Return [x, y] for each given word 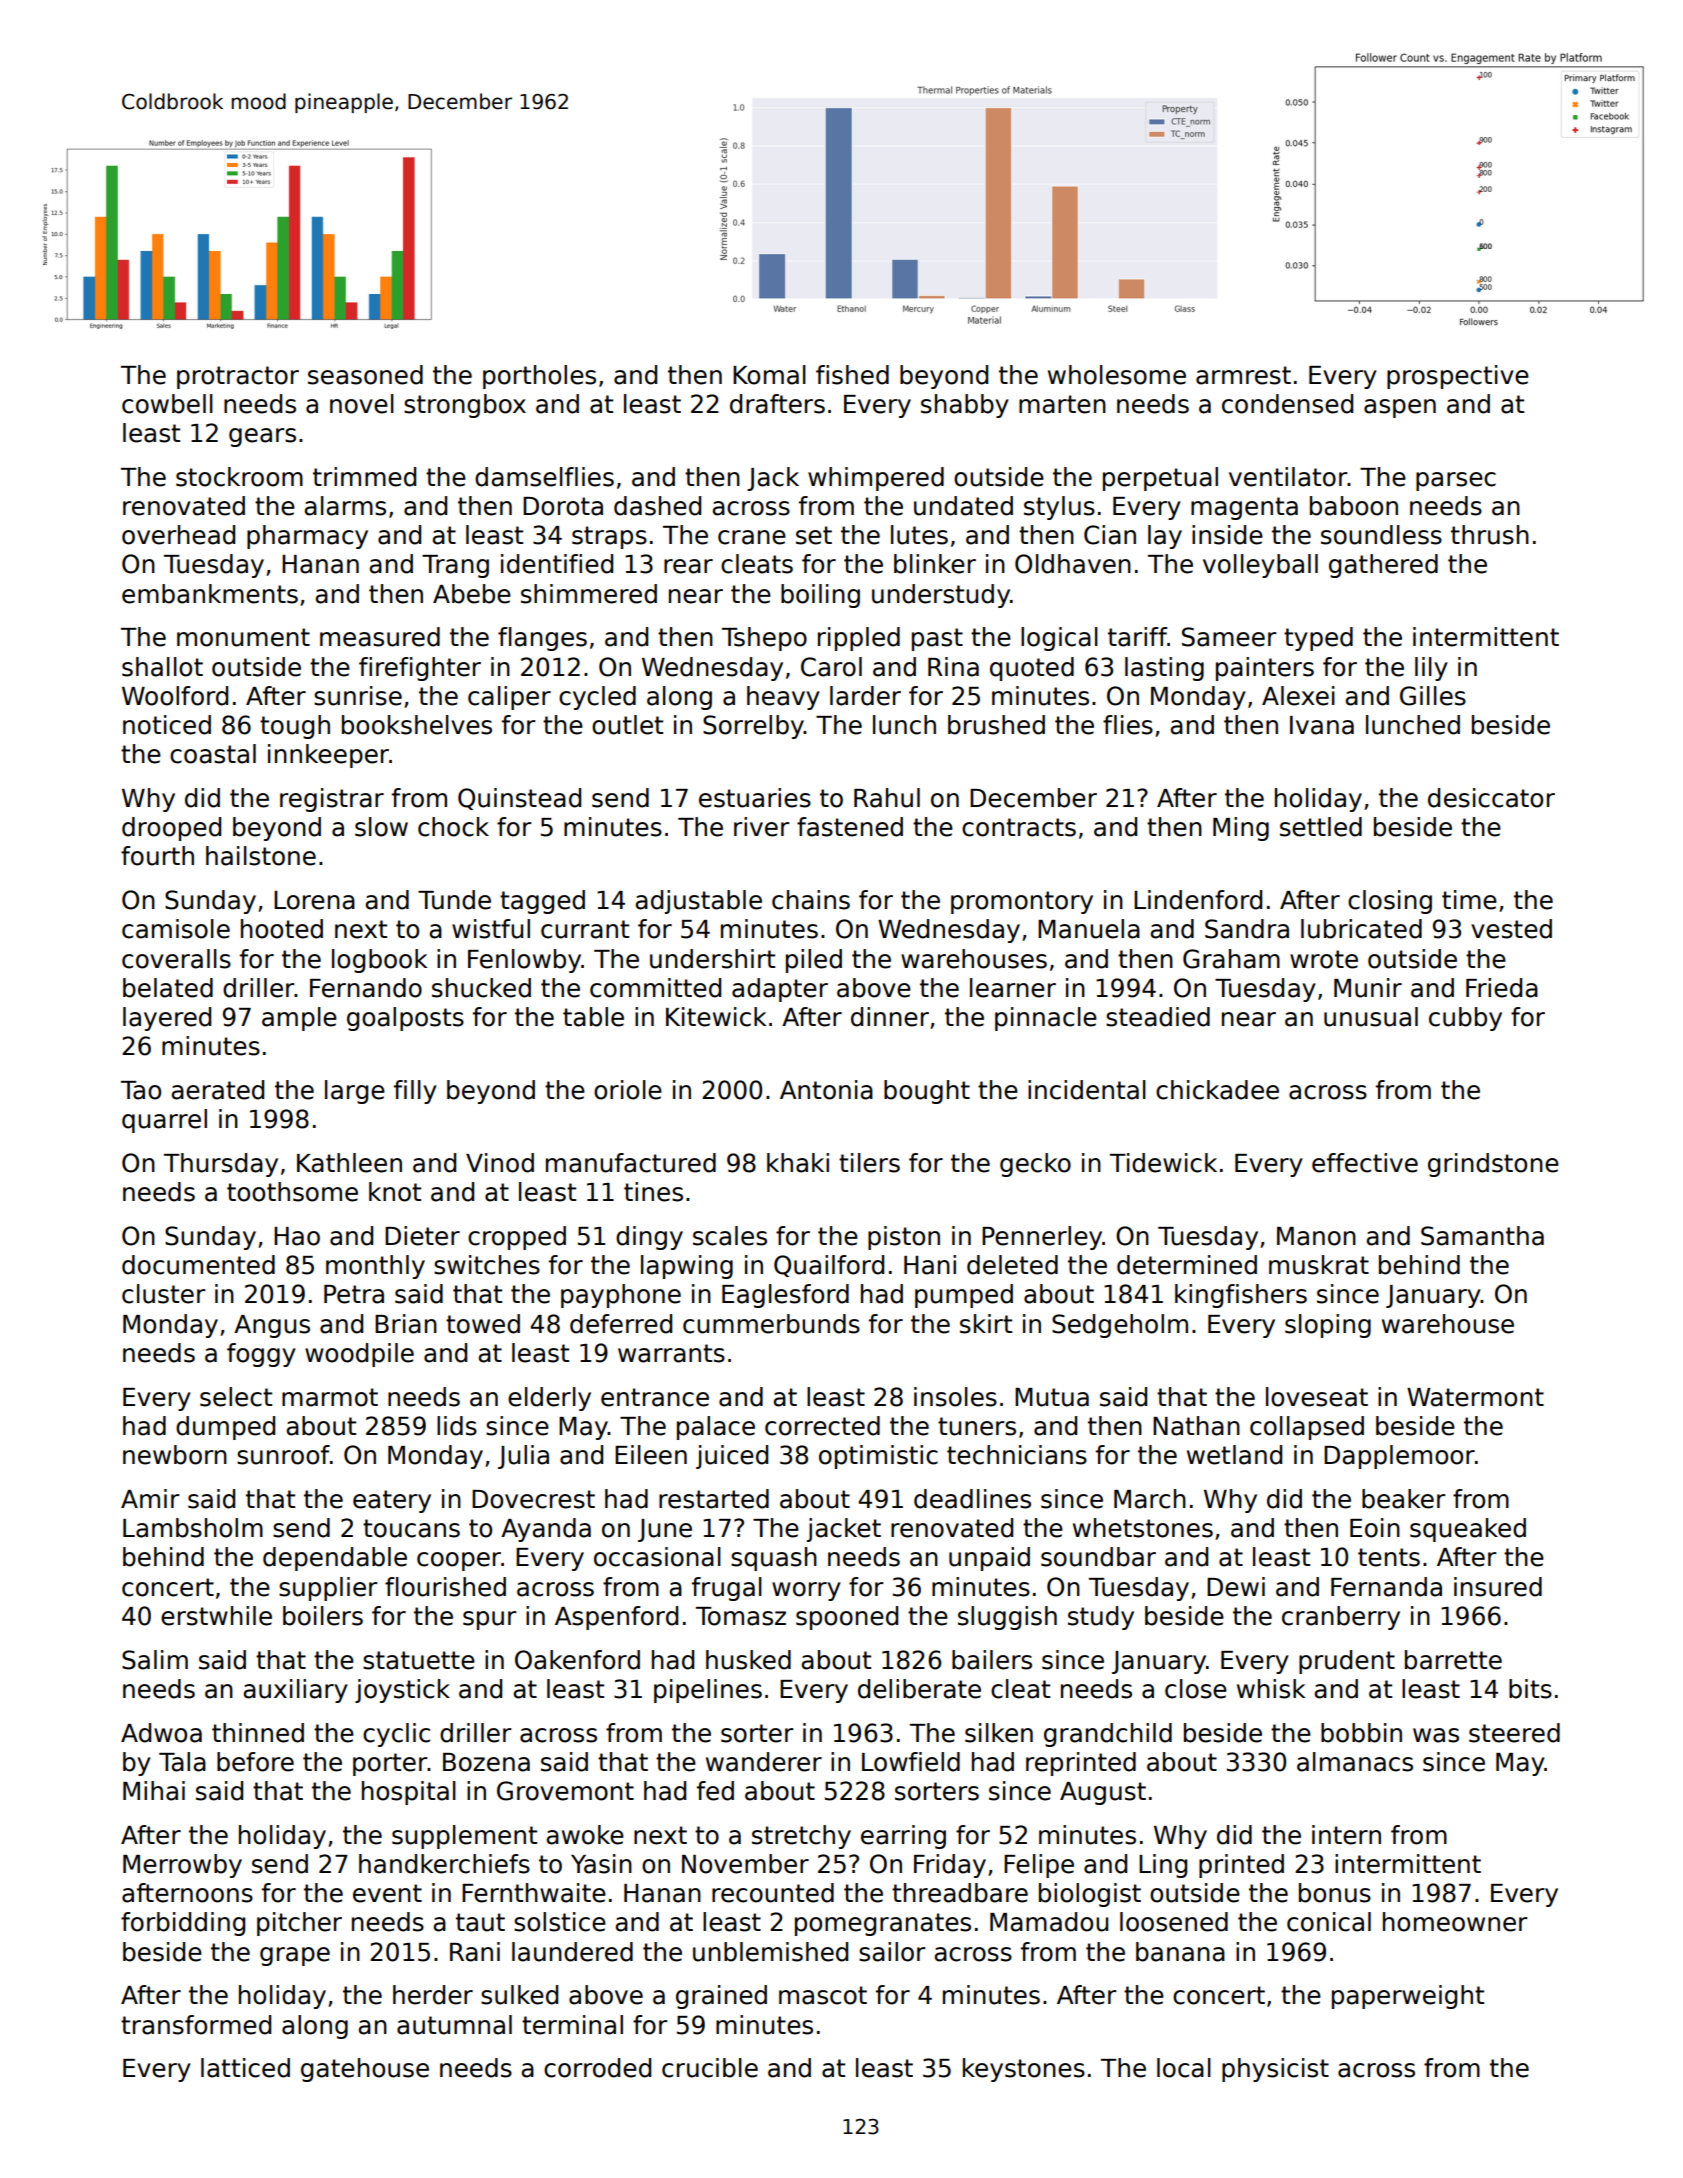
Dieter [422, 1236]
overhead [178, 535]
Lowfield [911, 1762]
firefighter [420, 669]
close [1196, 1689]
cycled [597, 698]
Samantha [1482, 1236]
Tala [182, 1762]
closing [1390, 902]
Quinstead [519, 799]
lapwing [687, 1267]
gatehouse [365, 2070]
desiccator [1491, 798]
